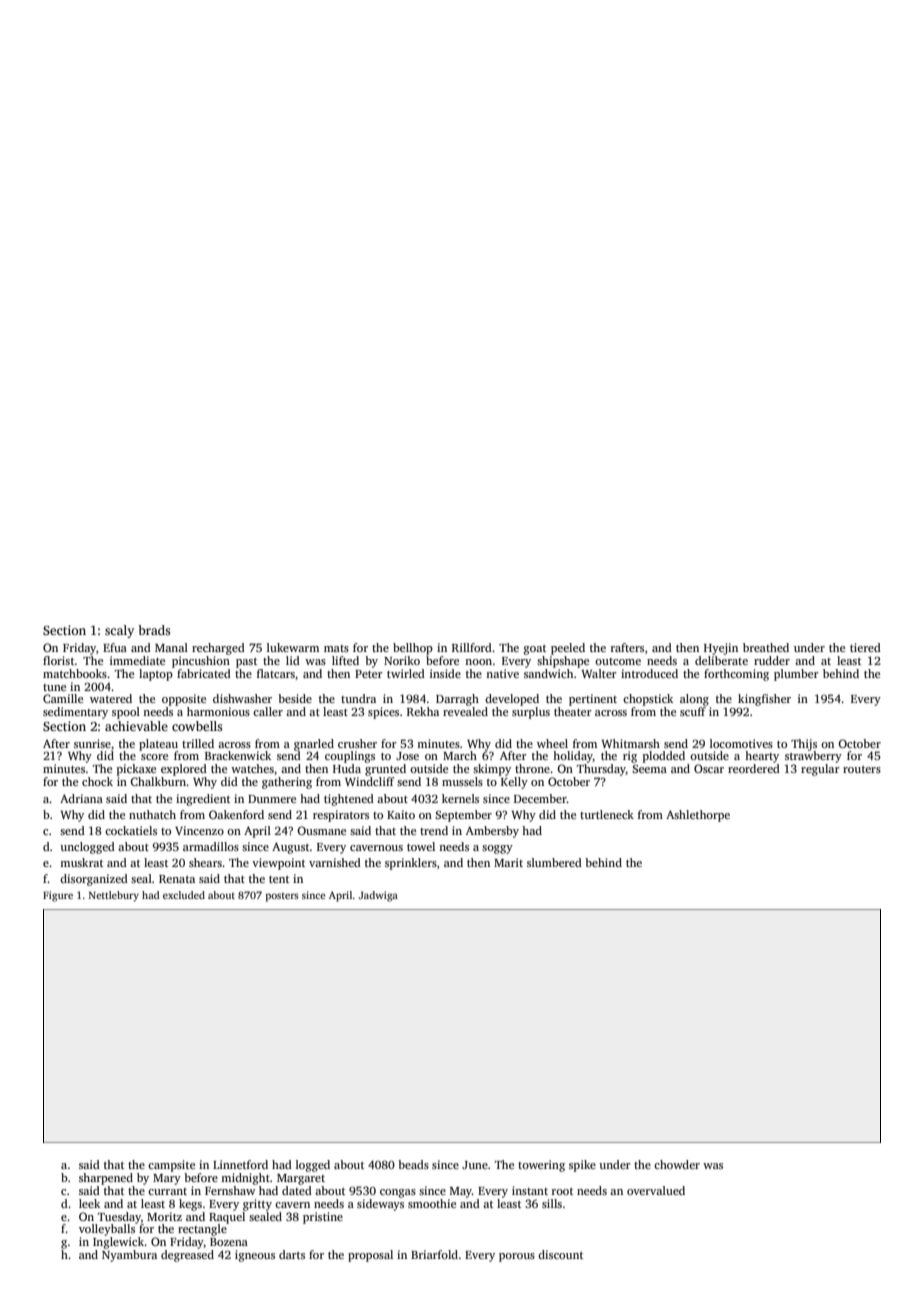 The height and width of the image is (1308, 924). What do you see at coordinates (119, 1243) in the image?
I see `Inglewick` at bounding box center [119, 1243].
